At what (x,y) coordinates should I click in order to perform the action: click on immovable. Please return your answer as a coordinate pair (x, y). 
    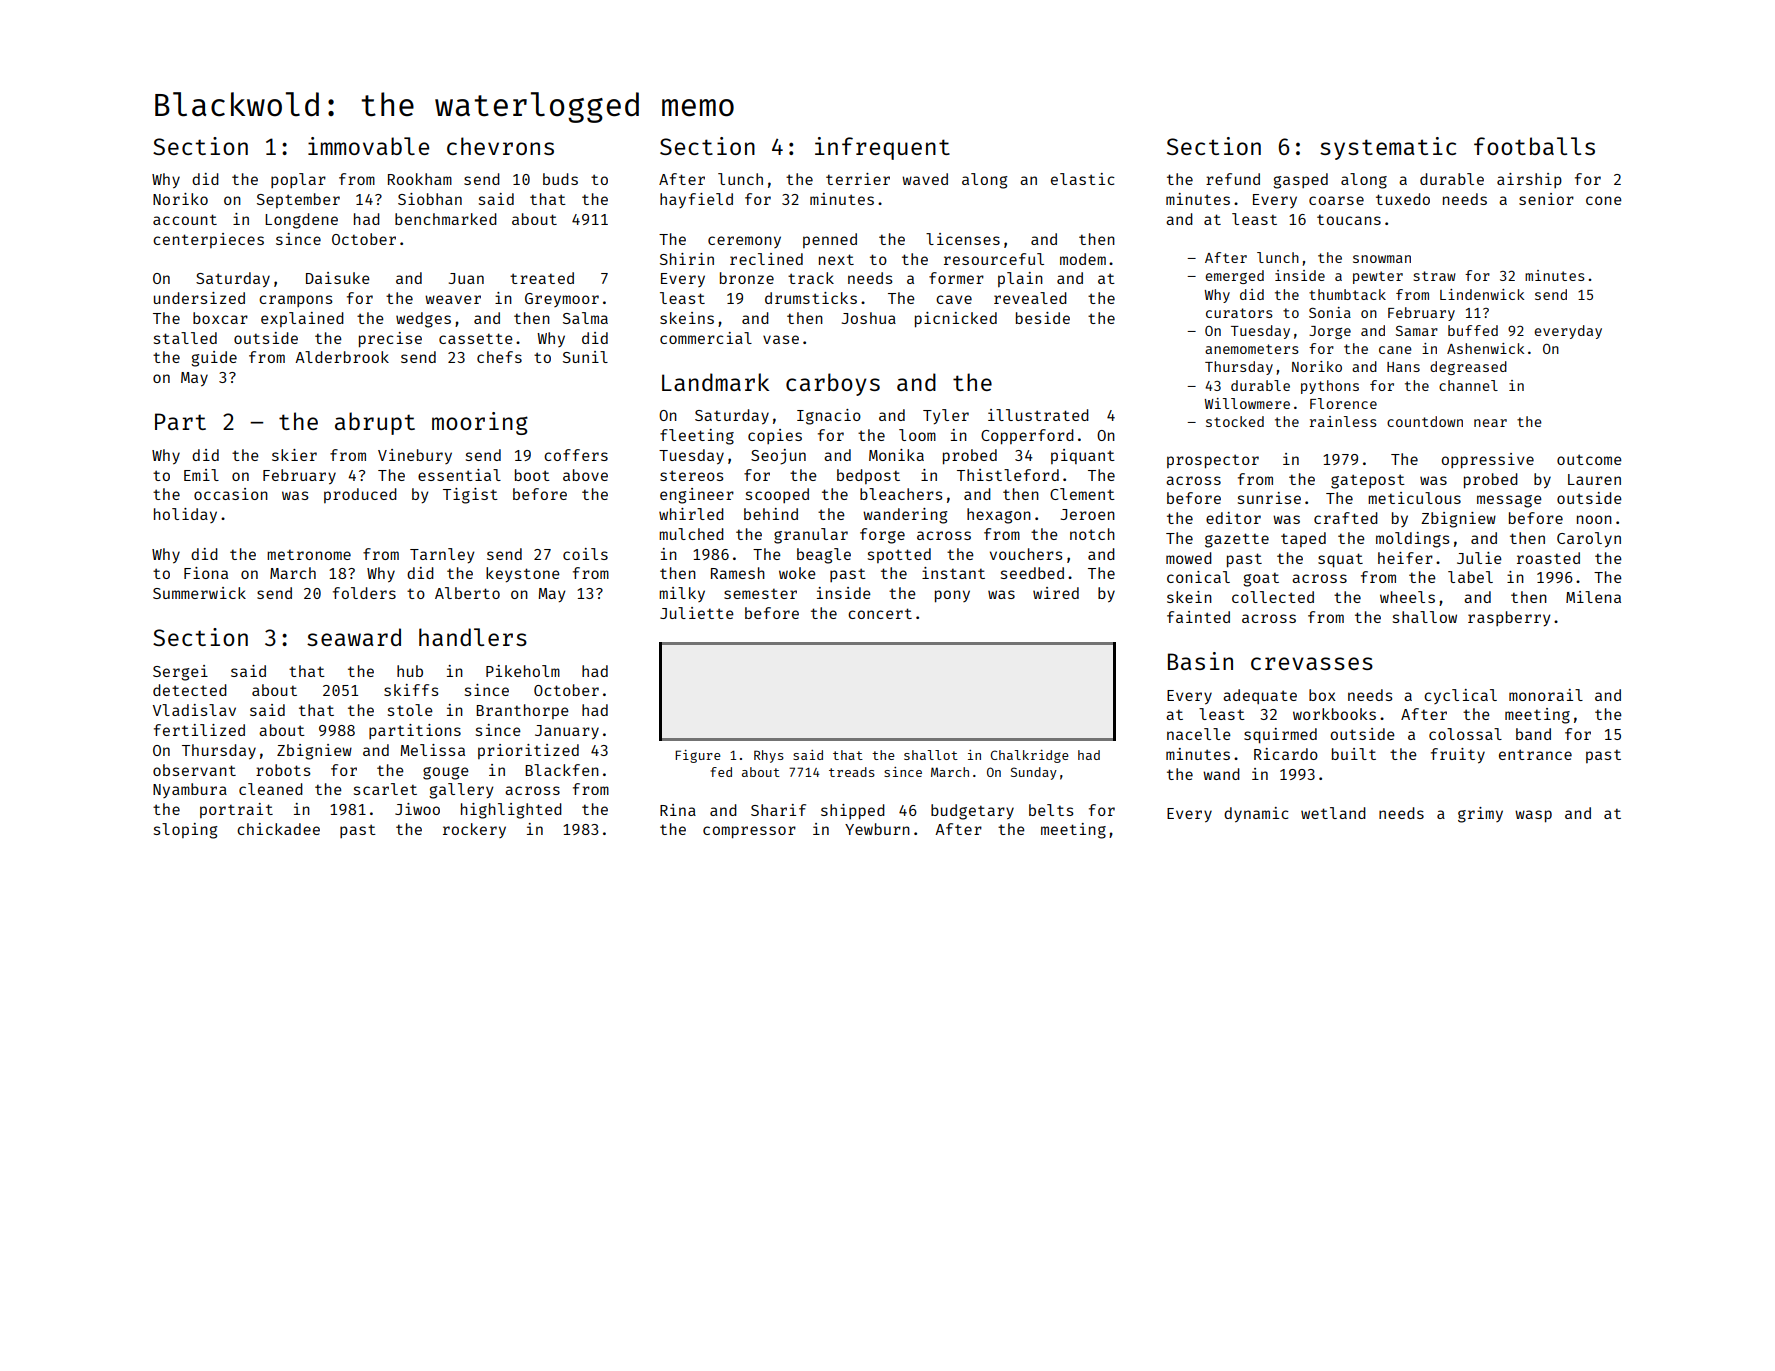
    Looking at the image, I should click on (368, 146).
